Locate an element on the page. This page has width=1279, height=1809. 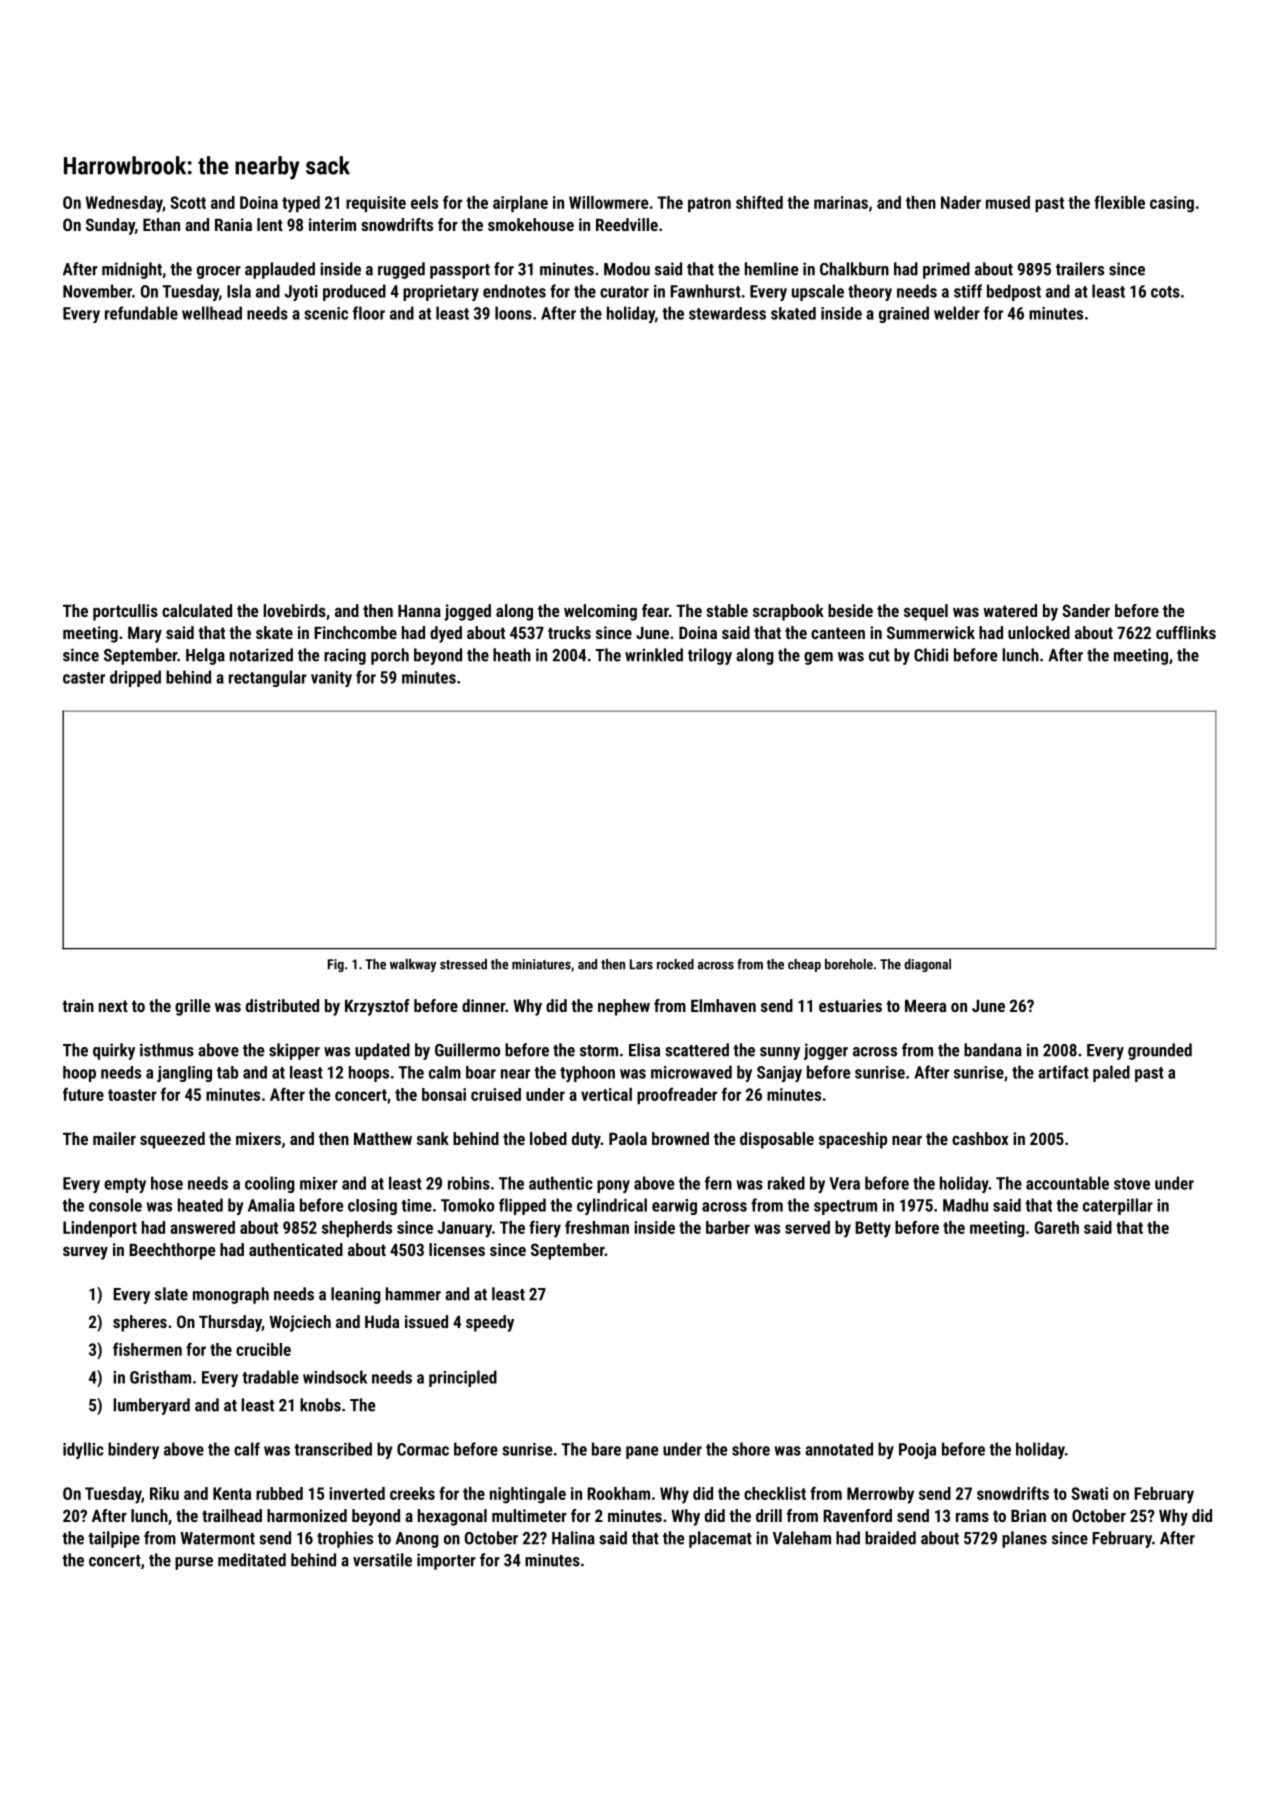
planes is located at coordinates (1024, 1539).
